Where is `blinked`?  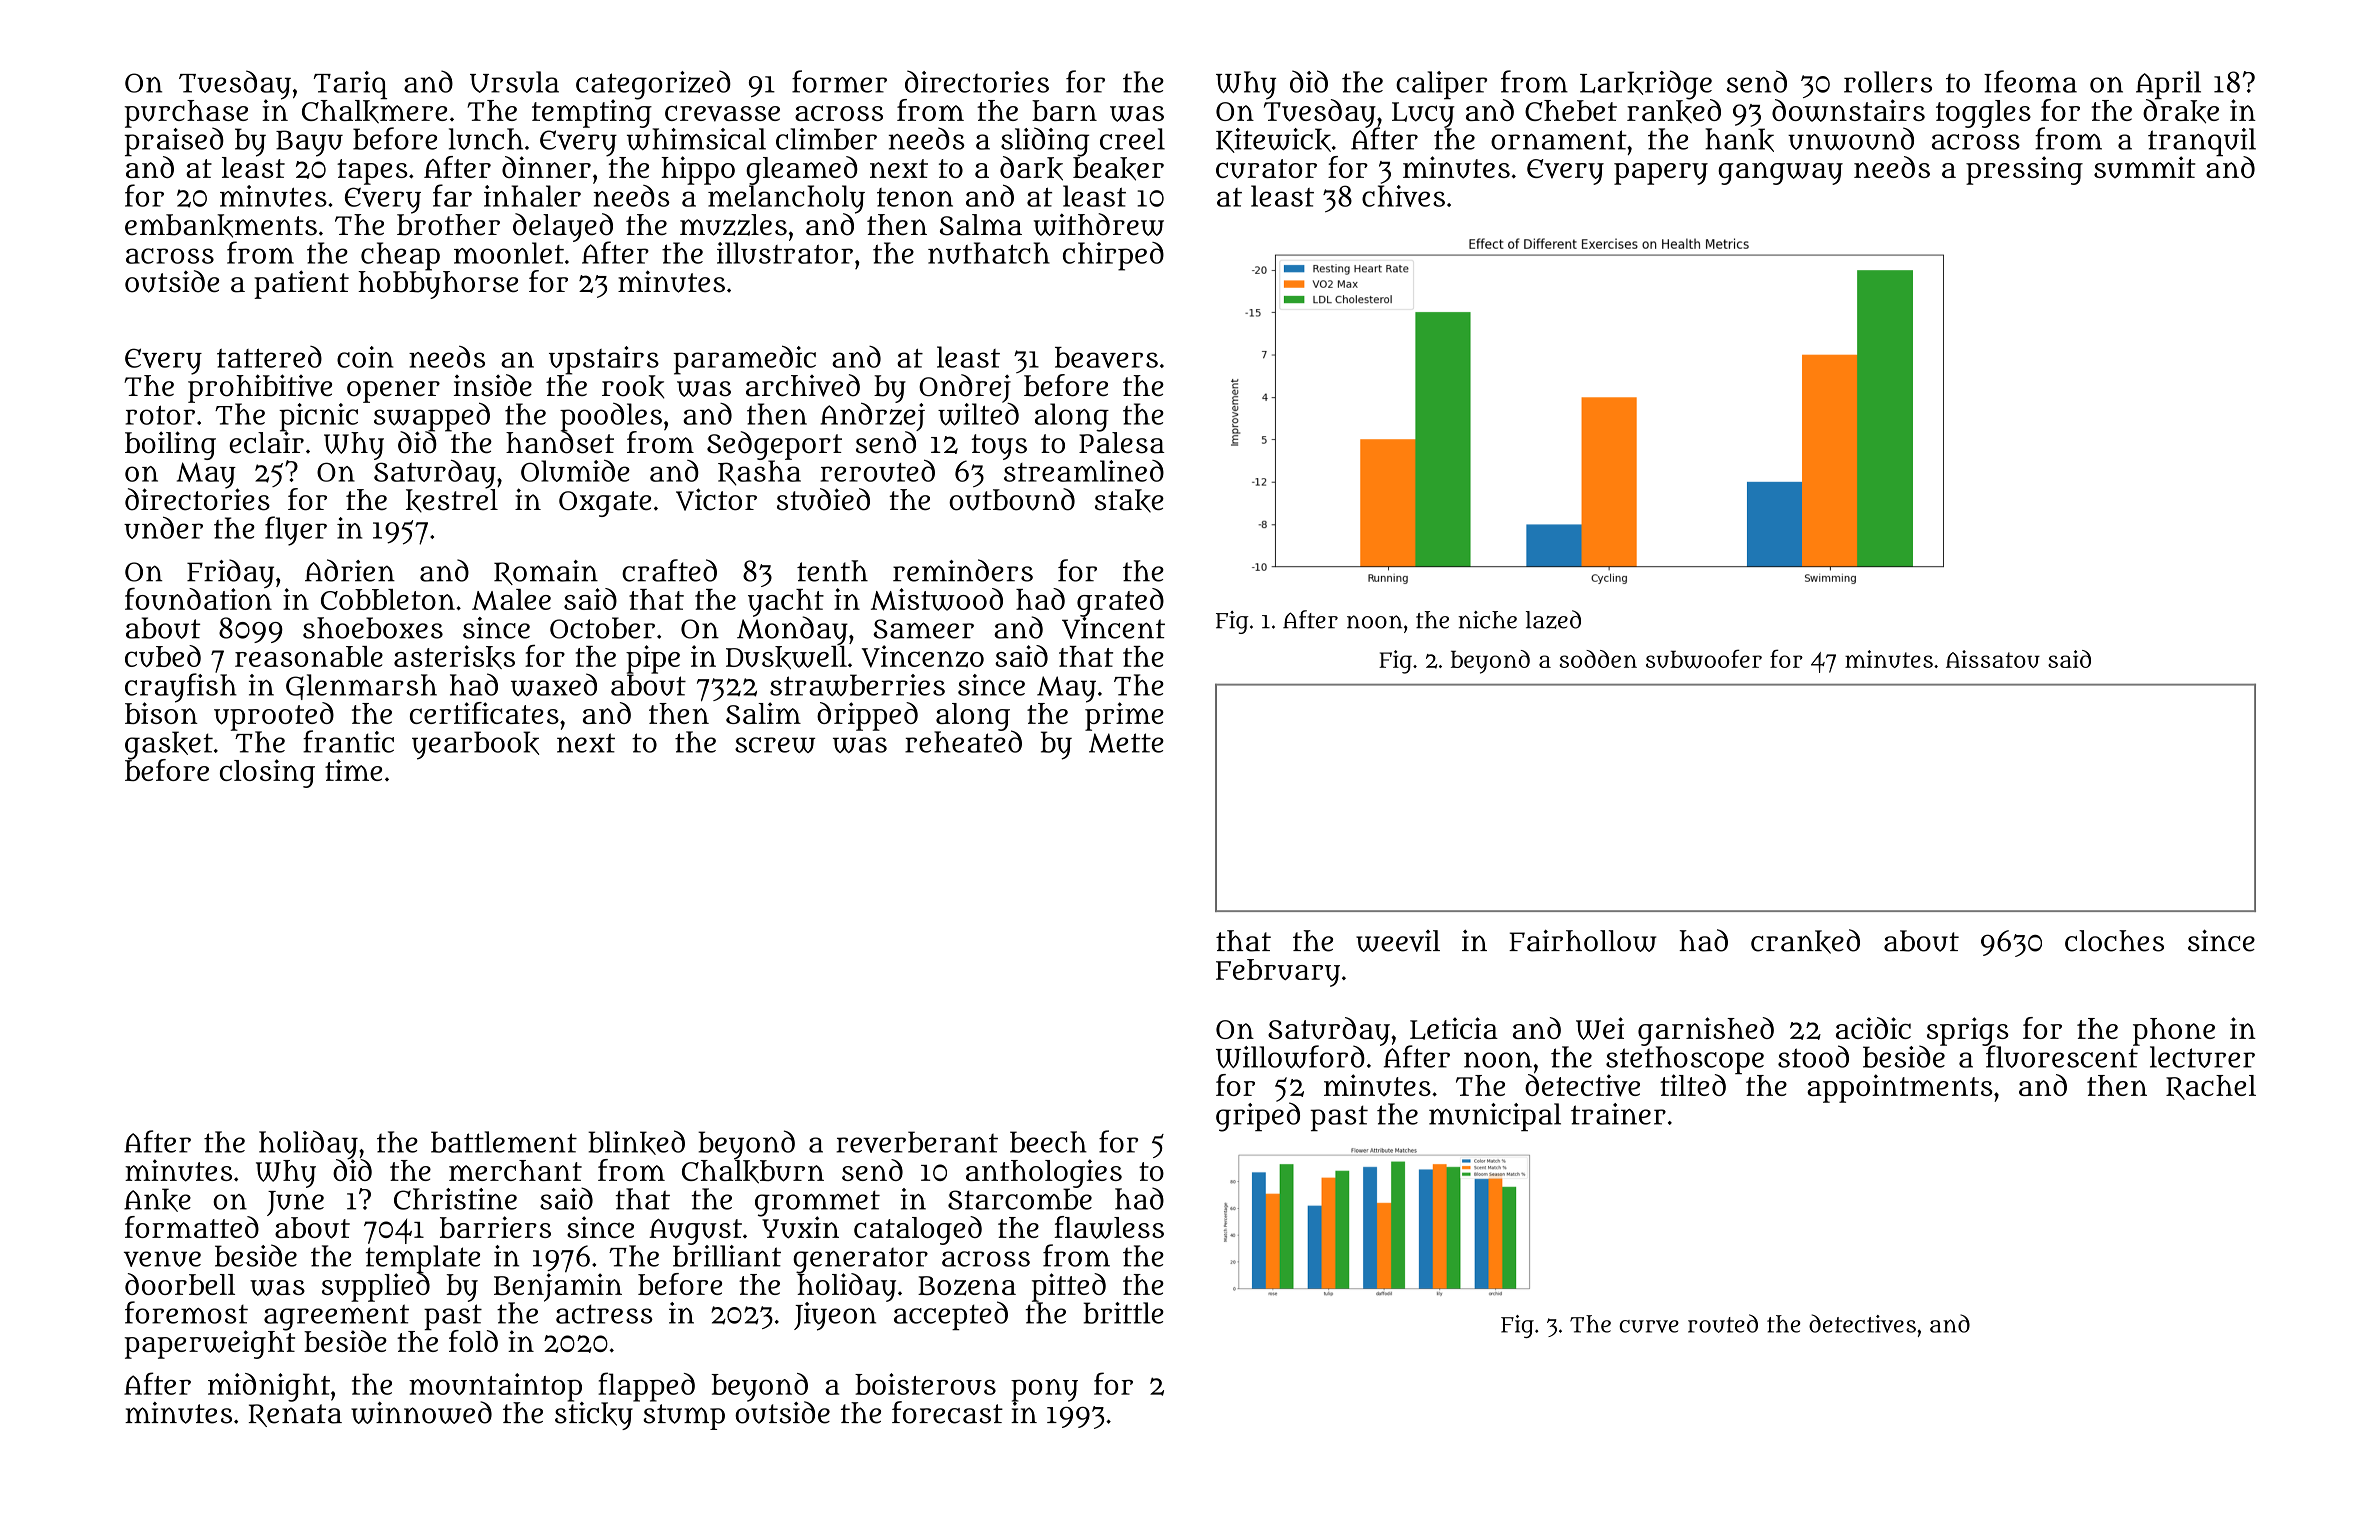
blinked is located at coordinates (636, 1142).
